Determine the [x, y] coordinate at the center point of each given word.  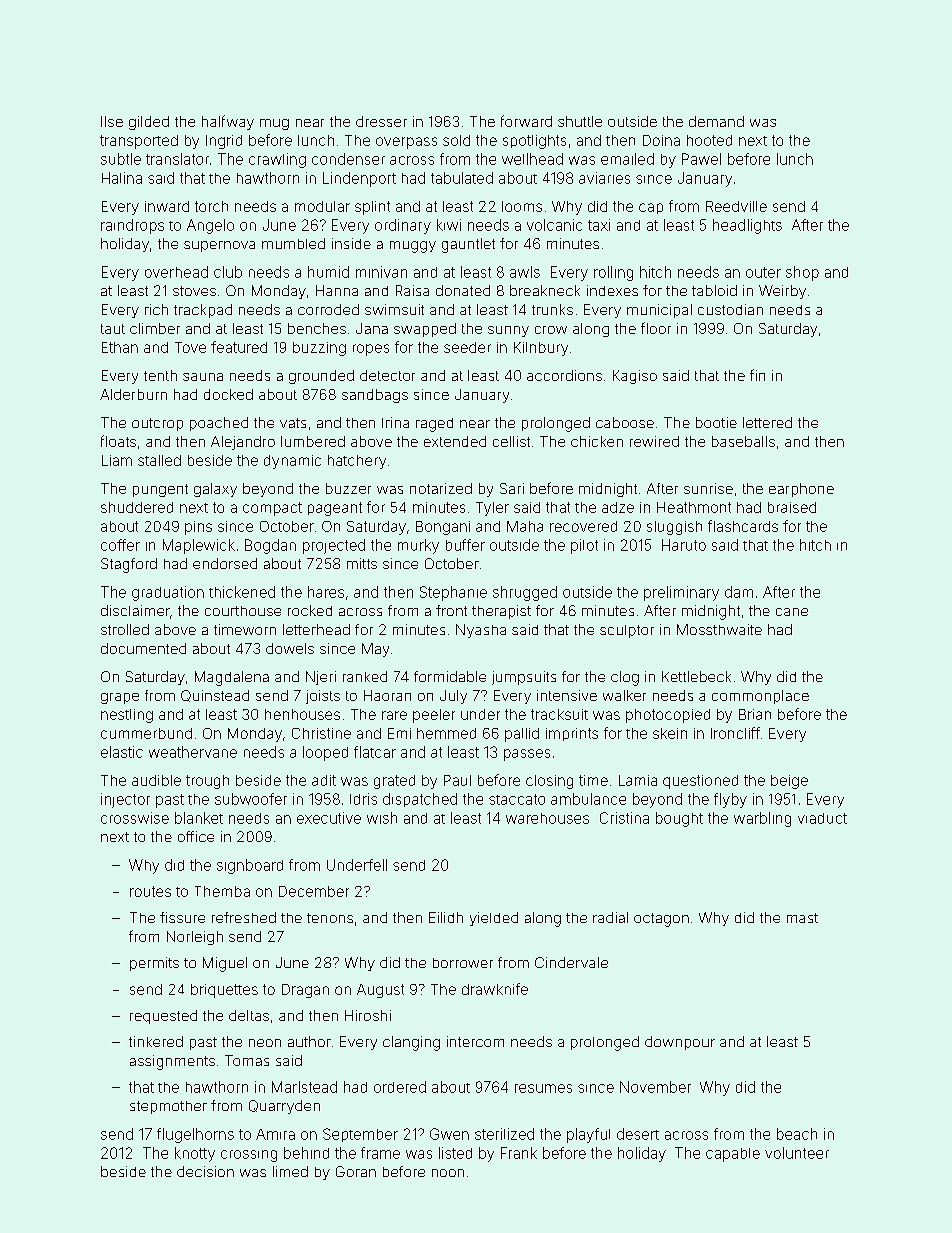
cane [792, 612]
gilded [149, 123]
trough [207, 782]
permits [154, 964]
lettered [767, 422]
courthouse [243, 611]
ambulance [588, 799]
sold [456, 140]
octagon [661, 920]
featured [239, 347]
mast [802, 918]
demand [716, 121]
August [380, 991]
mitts [362, 563]
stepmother [168, 1107]
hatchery [357, 462]
